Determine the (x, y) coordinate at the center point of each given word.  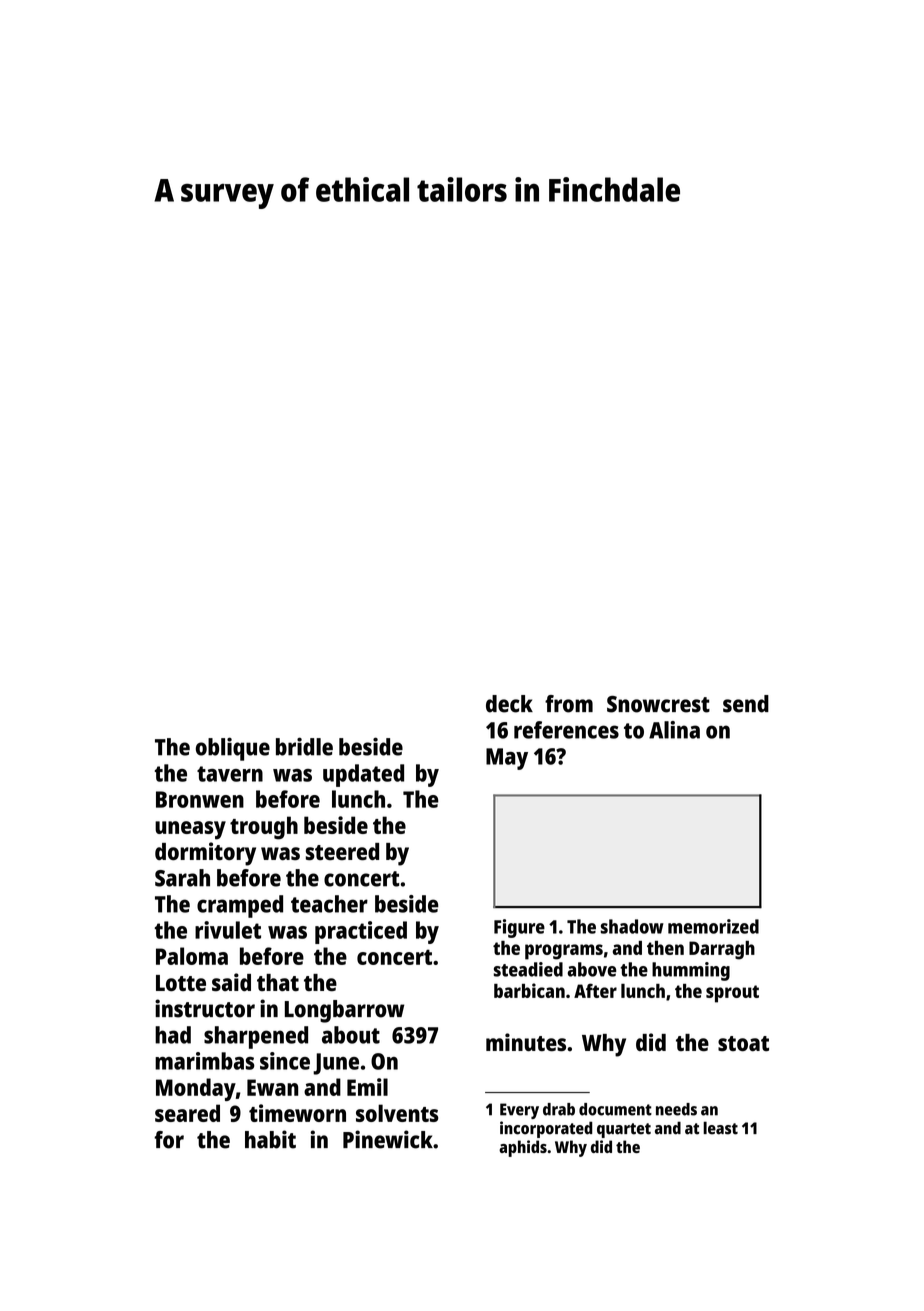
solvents (397, 1113)
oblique (233, 749)
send (746, 704)
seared (187, 1113)
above (591, 969)
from (569, 704)
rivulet (228, 930)
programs (564, 952)
